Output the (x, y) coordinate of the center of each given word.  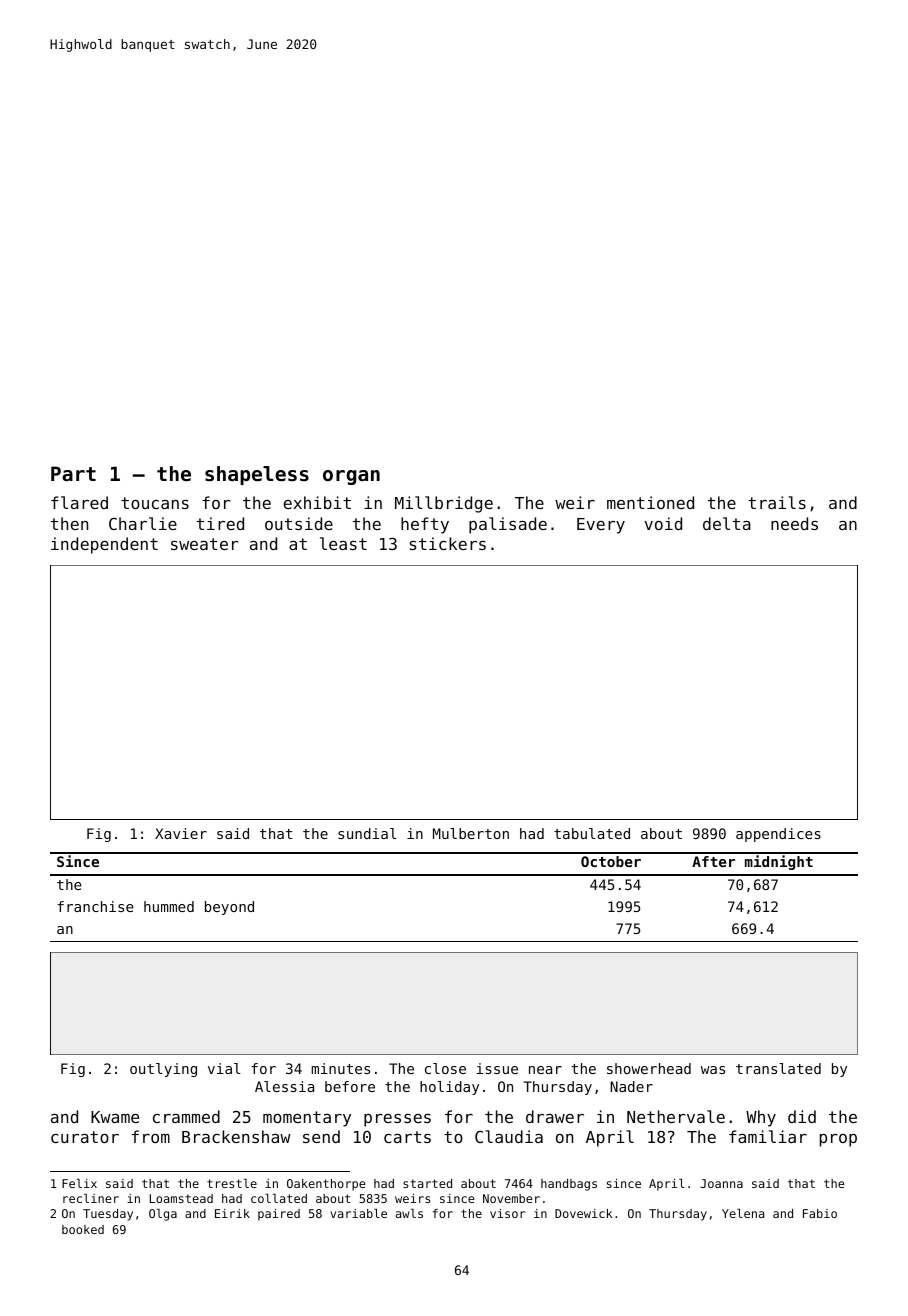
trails (777, 502)
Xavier (181, 833)
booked (83, 1229)
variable (358, 1213)
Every (601, 526)
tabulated (592, 833)
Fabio (820, 1213)
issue (497, 1068)
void (663, 523)
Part (73, 473)
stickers (448, 543)
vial (224, 1068)
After (713, 861)
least (343, 543)
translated (778, 1068)
